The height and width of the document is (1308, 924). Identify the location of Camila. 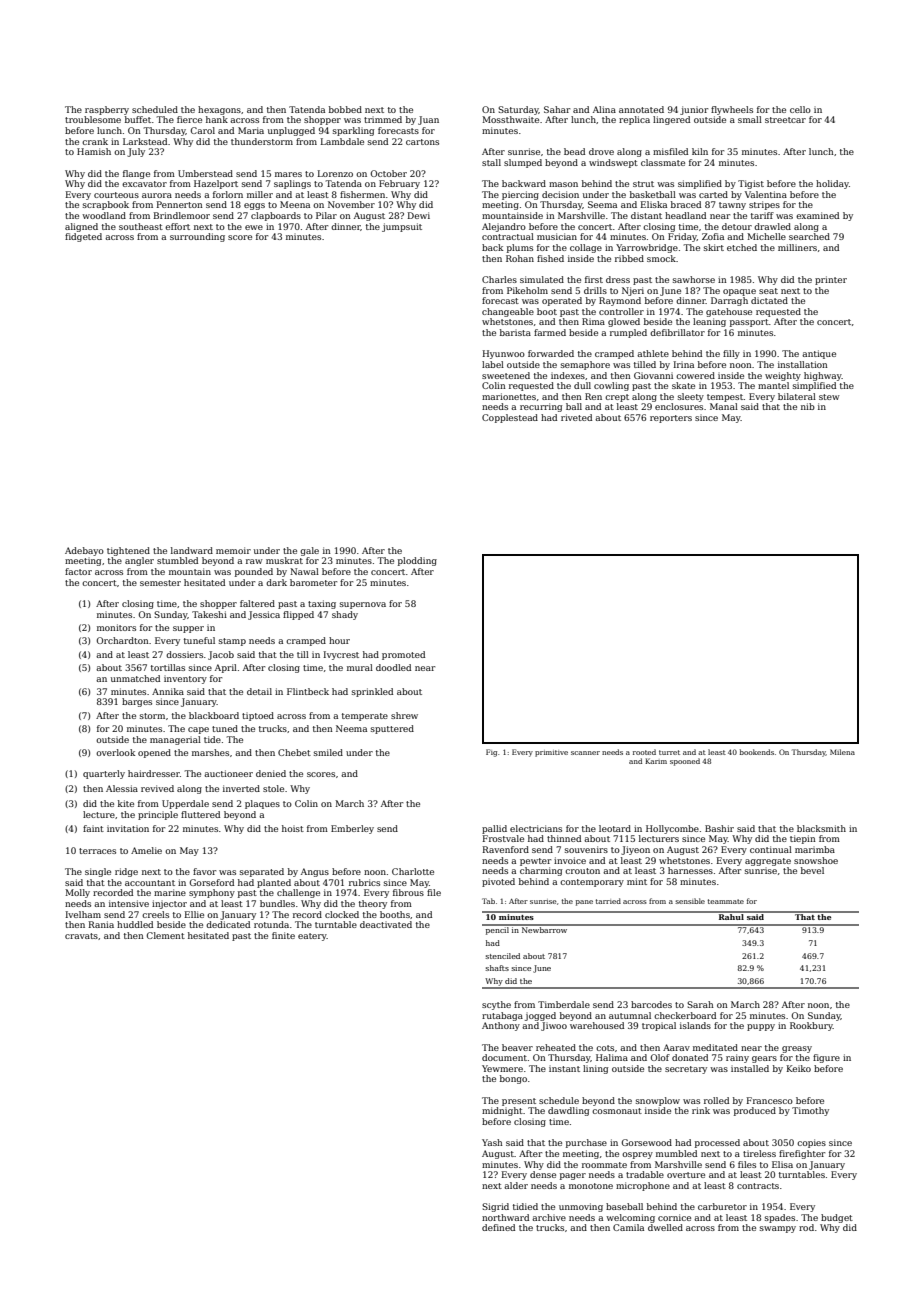
(628, 1227).
